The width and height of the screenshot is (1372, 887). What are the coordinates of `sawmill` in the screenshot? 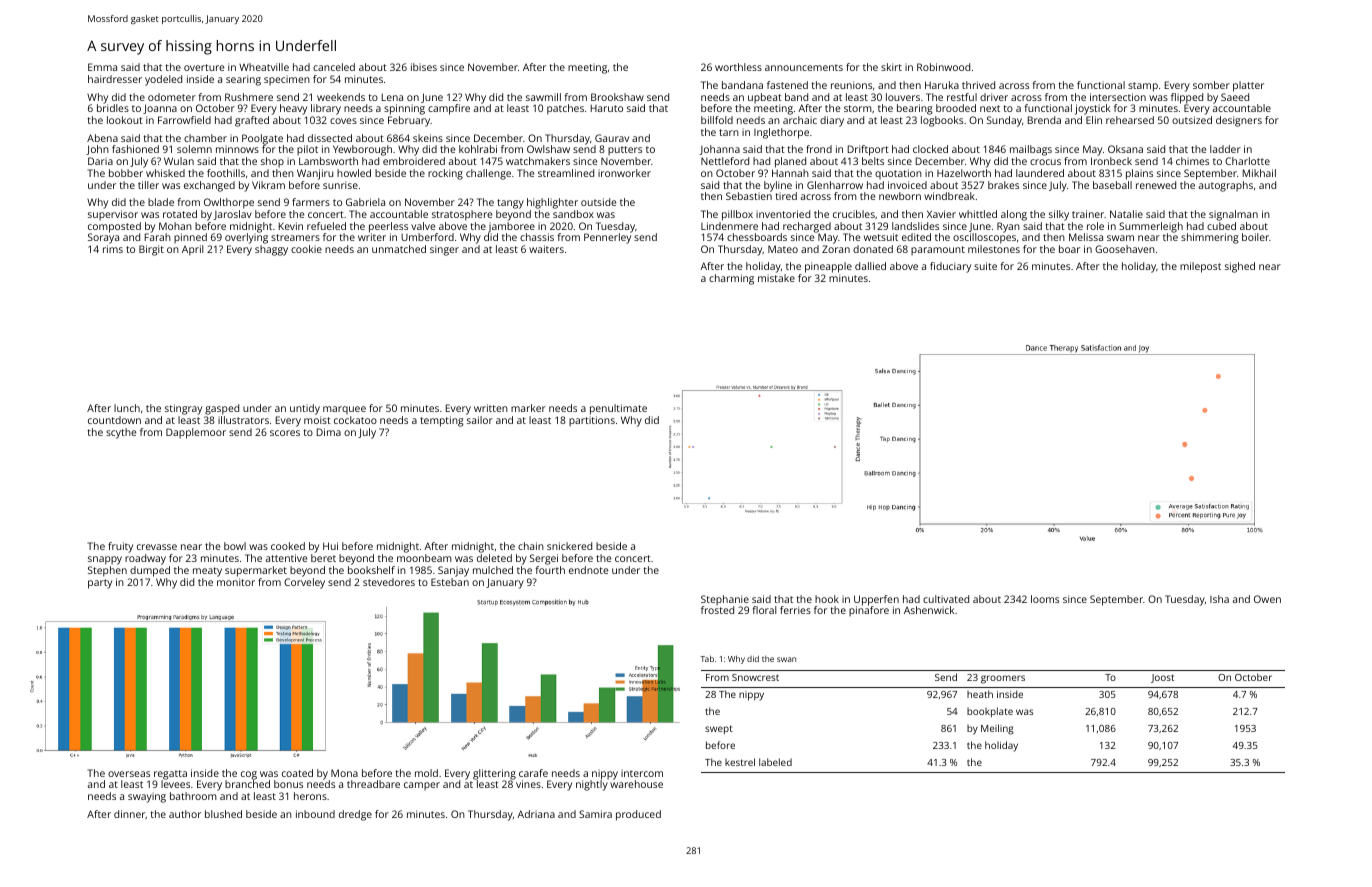 It's located at (543, 97).
